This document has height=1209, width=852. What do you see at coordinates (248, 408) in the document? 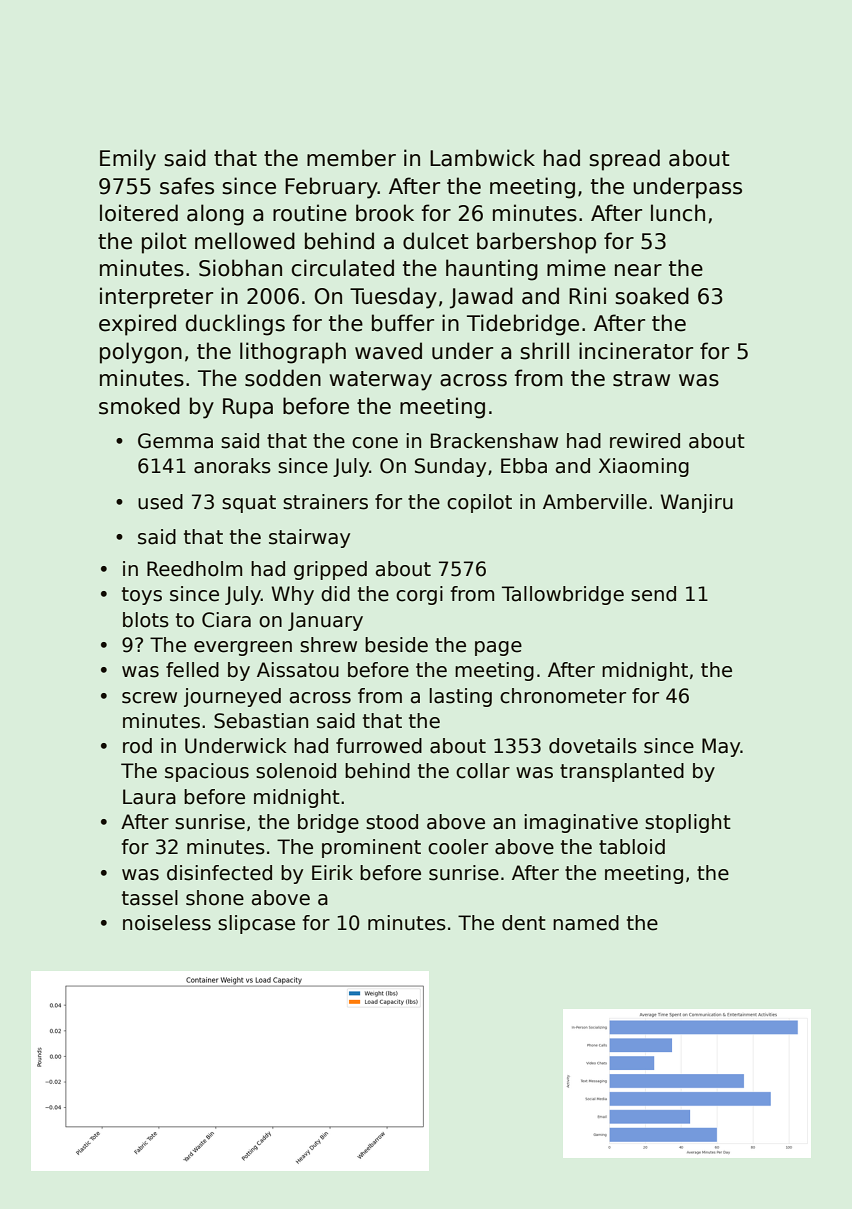
I see `Rupa` at bounding box center [248, 408].
